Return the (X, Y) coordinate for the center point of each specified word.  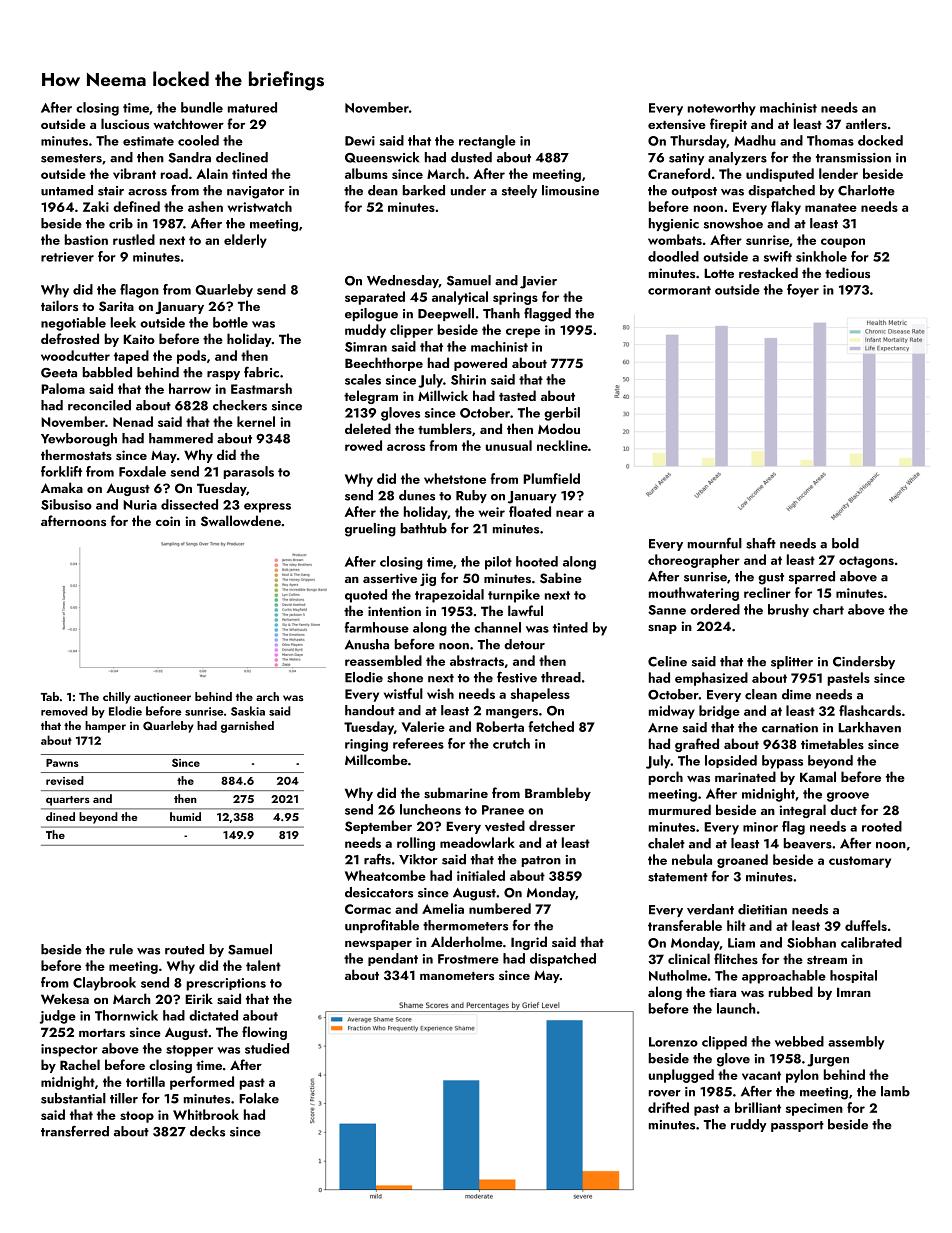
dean (383, 190)
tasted (517, 395)
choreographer (694, 561)
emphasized (711, 679)
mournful (715, 543)
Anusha (367, 644)
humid (185, 816)
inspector (69, 1050)
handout (370, 710)
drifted (668, 1107)
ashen (205, 206)
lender (838, 173)
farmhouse (376, 627)
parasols (249, 472)
